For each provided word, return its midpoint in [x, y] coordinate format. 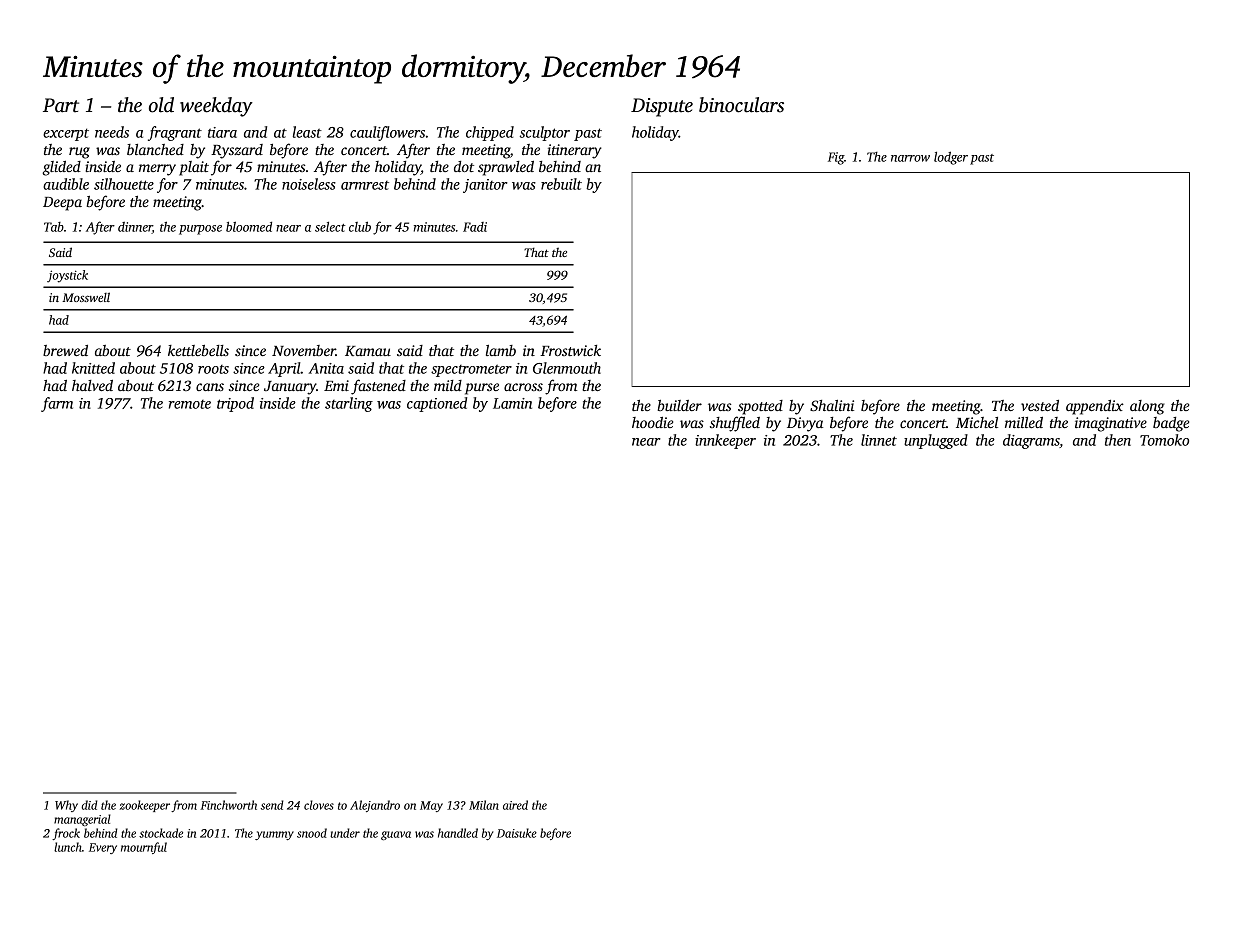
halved [92, 385]
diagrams [1031, 441]
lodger [951, 158]
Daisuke [517, 833]
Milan [484, 805]
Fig [836, 158]
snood [312, 833]
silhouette [124, 184]
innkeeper [725, 441]
